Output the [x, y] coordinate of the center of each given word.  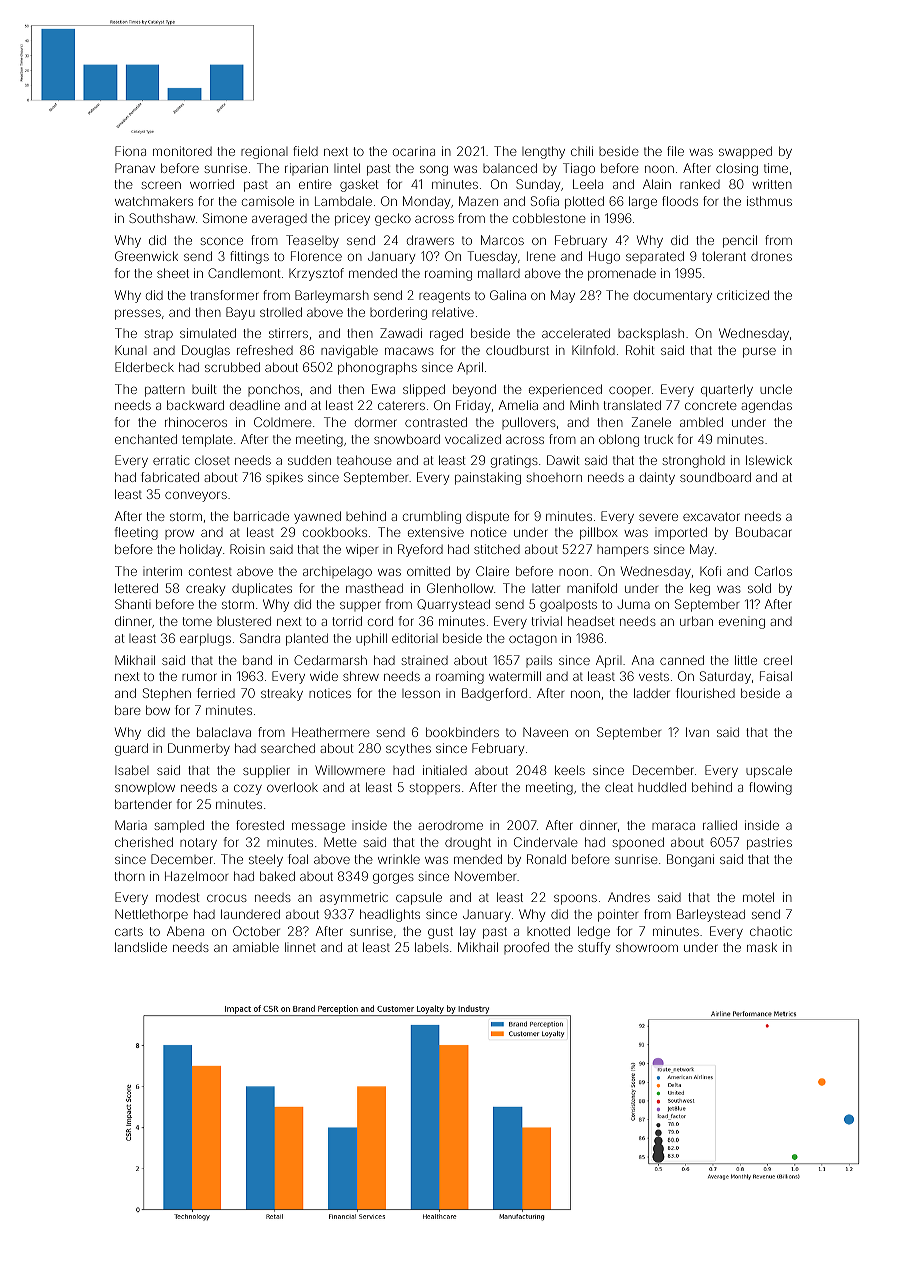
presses [138, 314]
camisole [268, 201]
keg [700, 589]
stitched [497, 549]
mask [762, 947]
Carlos [773, 571]
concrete [711, 405]
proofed [526, 948]
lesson [421, 693]
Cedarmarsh [330, 660]
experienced [565, 390]
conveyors [196, 496]
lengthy [543, 152]
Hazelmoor [196, 876]
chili [582, 151]
